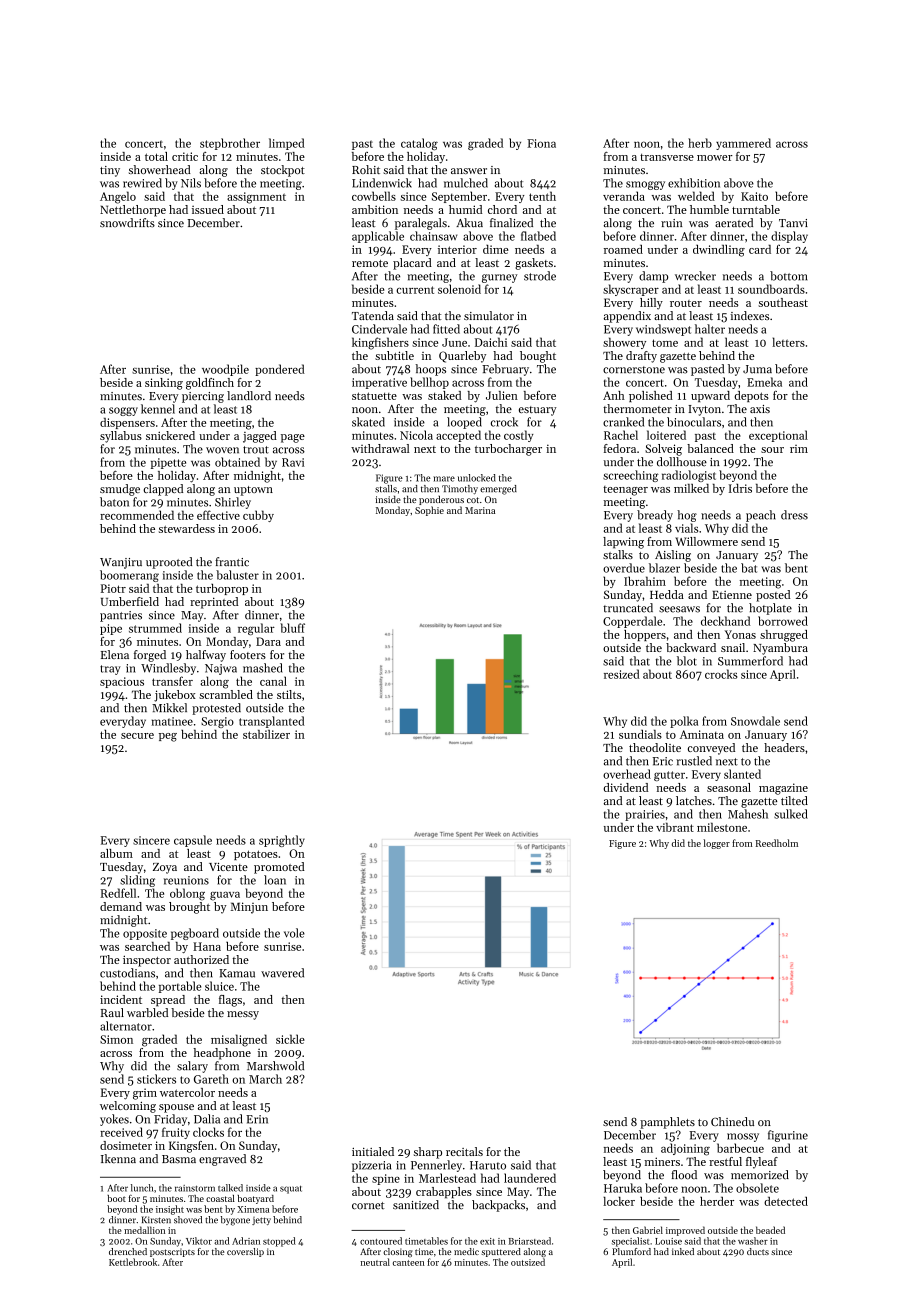  I want to click on cubby, so click(258, 516).
